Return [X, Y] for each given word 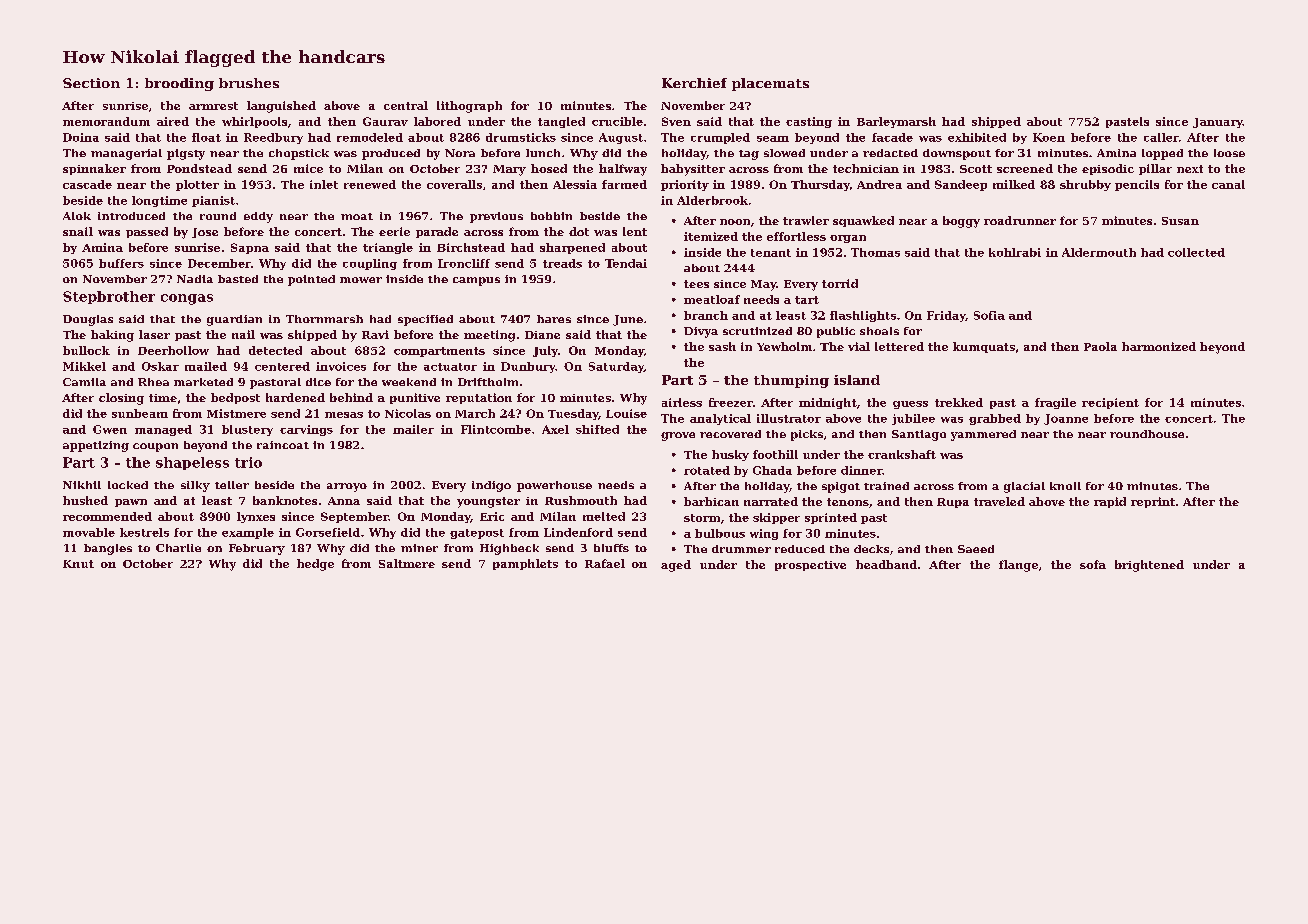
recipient [1110, 403]
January [1218, 123]
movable [89, 532]
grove [678, 436]
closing [121, 399]
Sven [676, 121]
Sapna [250, 248]
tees [696, 284]
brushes [249, 83]
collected [1196, 252]
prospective [810, 566]
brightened [1149, 566]
